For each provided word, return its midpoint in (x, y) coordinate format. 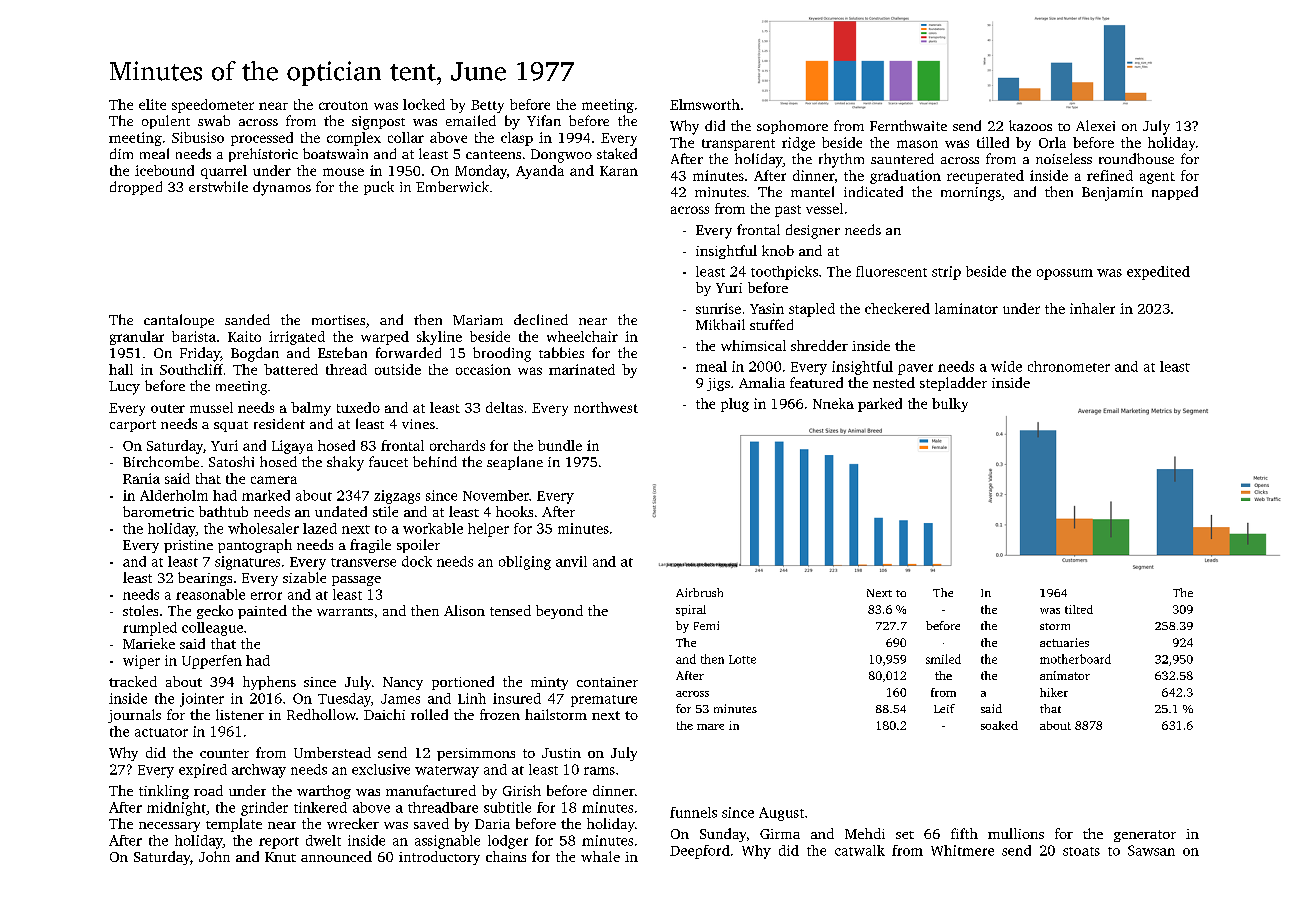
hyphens (269, 683)
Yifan (544, 120)
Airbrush (699, 592)
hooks (514, 511)
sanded (247, 319)
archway (259, 771)
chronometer (1069, 366)
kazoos (1030, 125)
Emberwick (452, 186)
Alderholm (174, 495)
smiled (943, 659)
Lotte (742, 659)
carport (133, 426)
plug (735, 405)
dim (121, 153)
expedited (1158, 273)
